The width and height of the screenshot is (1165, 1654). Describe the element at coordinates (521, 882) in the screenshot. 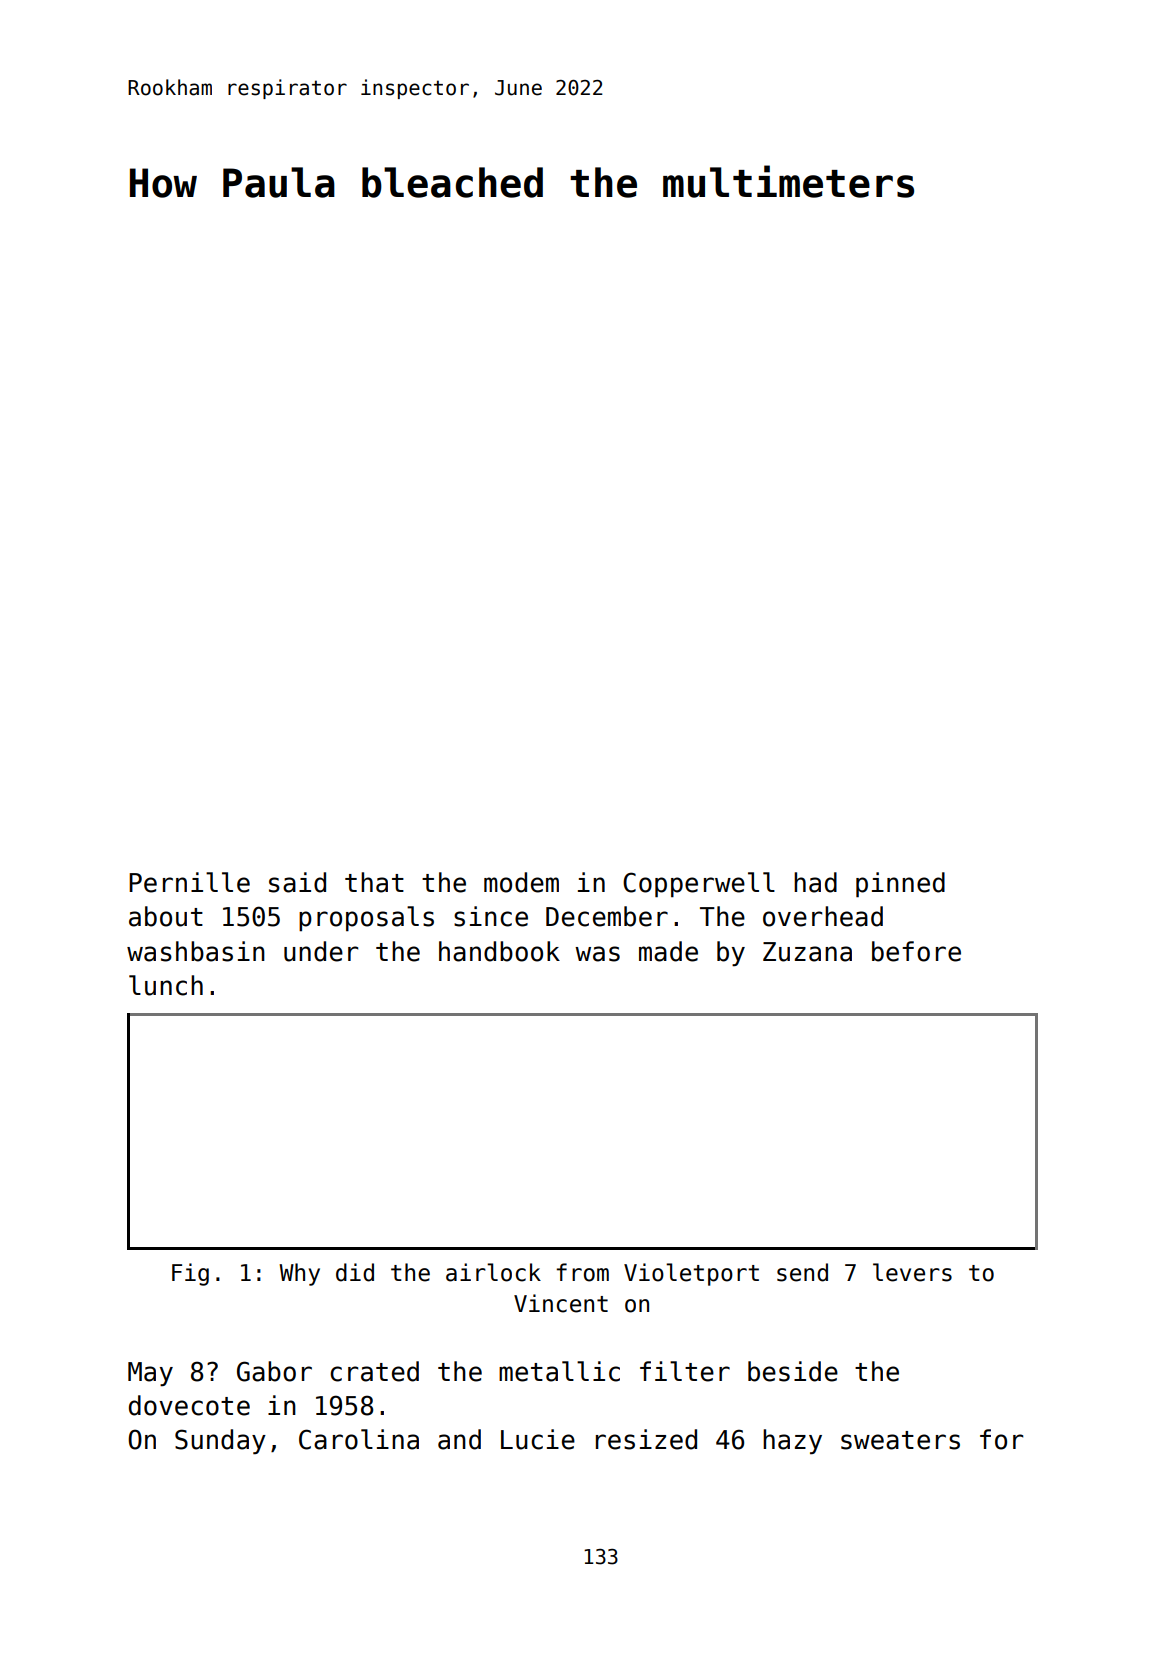

I see `modem` at that location.
